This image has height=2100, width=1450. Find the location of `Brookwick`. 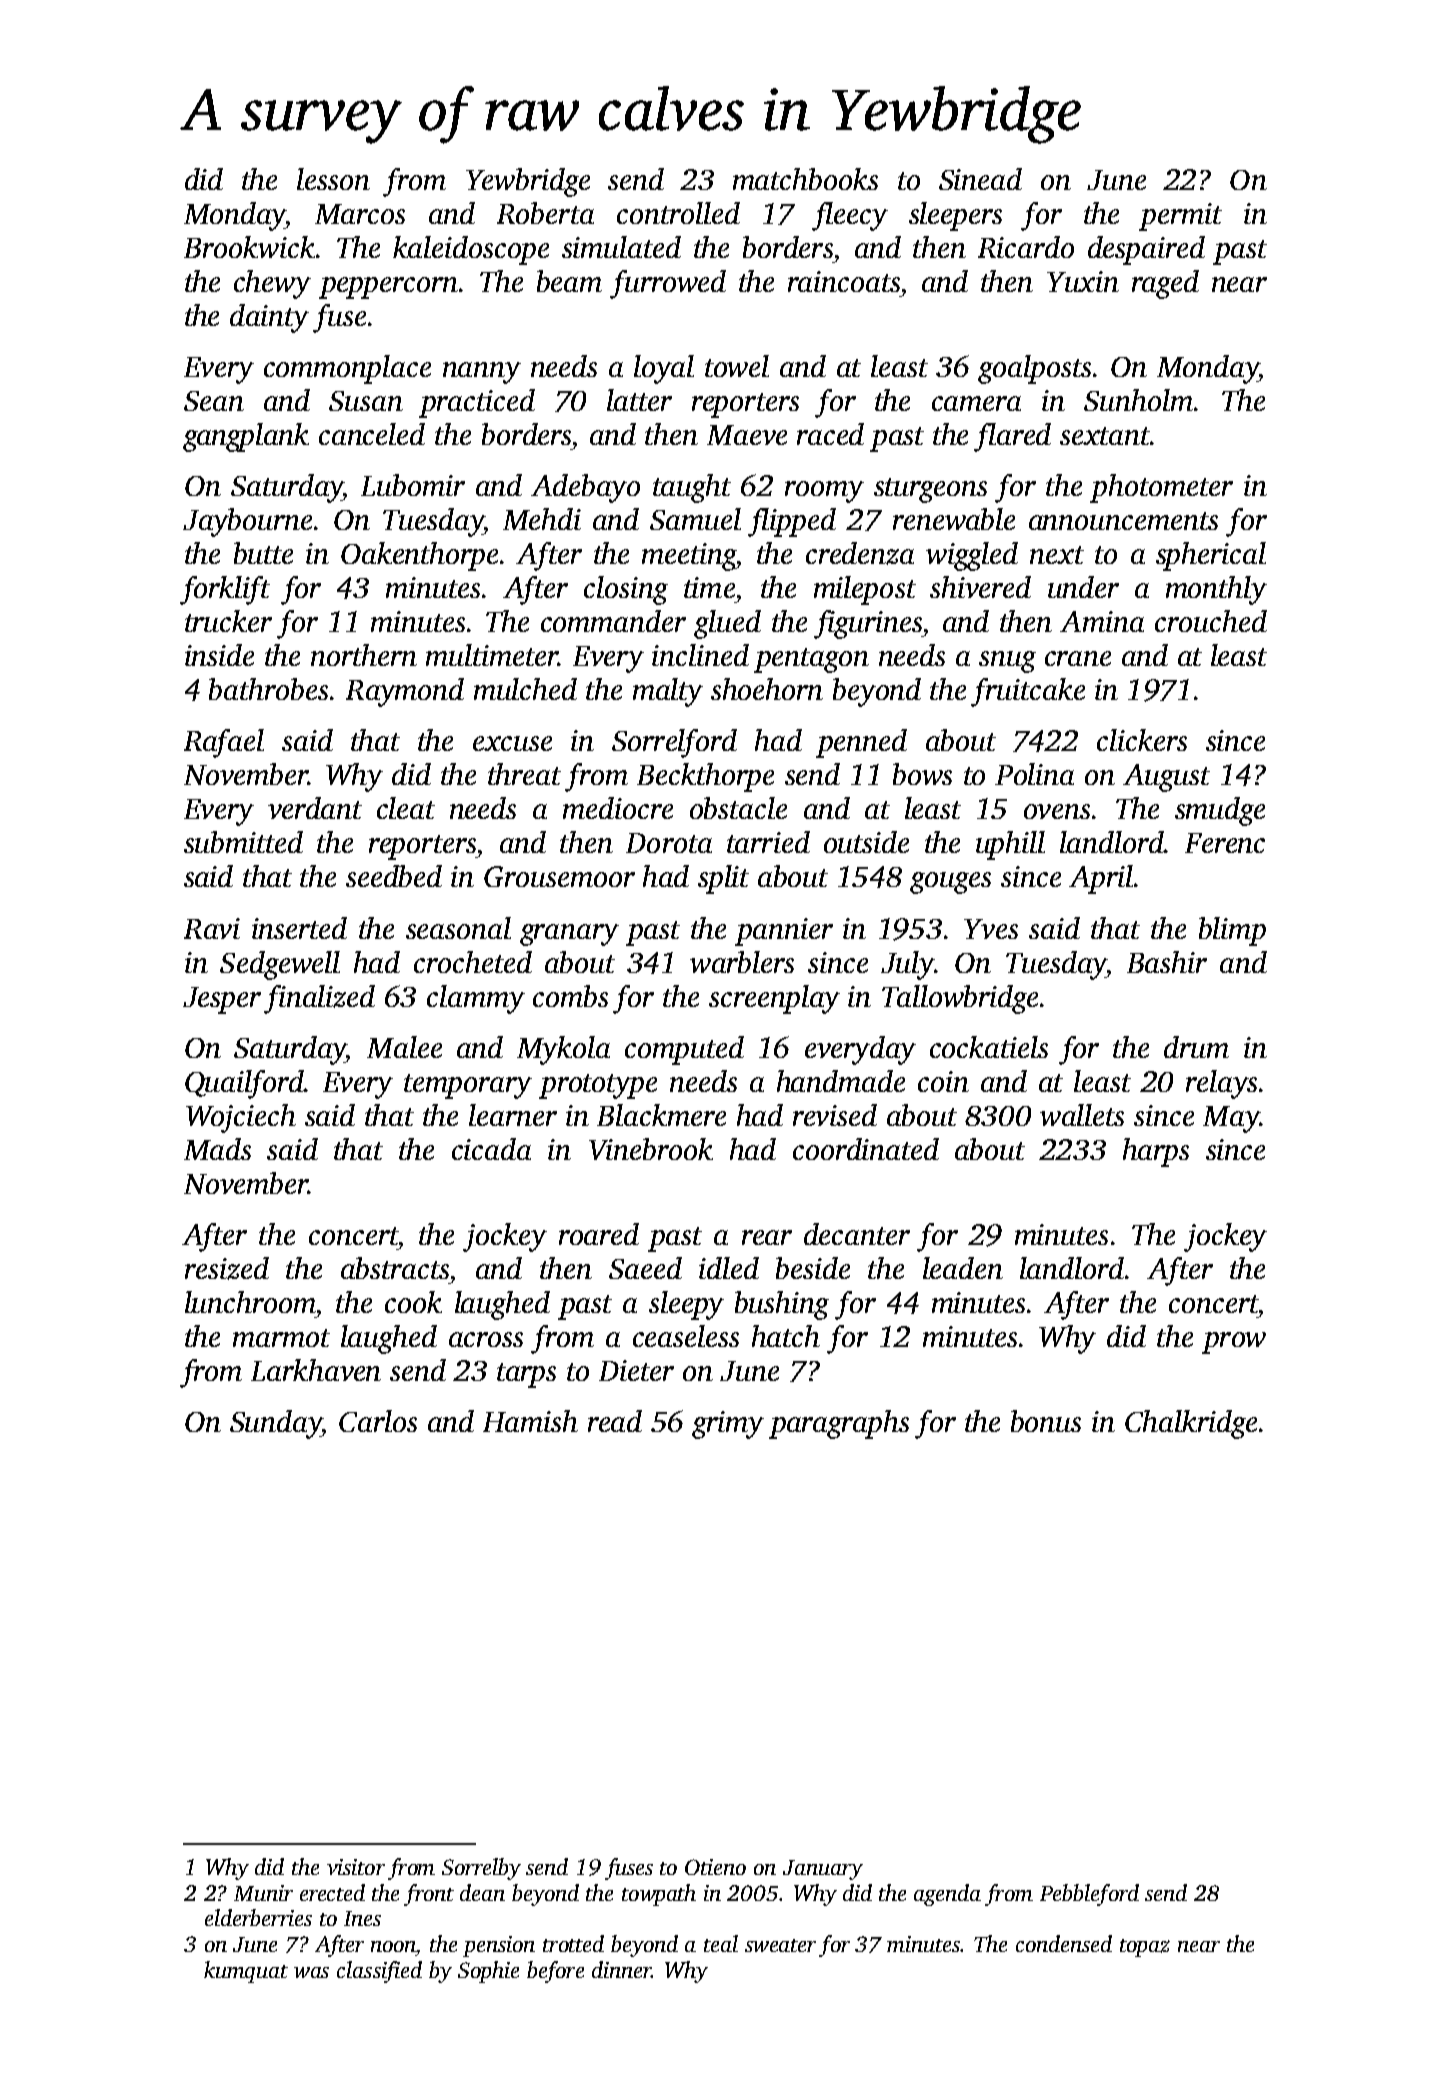

Brookwick is located at coordinates (249, 247).
